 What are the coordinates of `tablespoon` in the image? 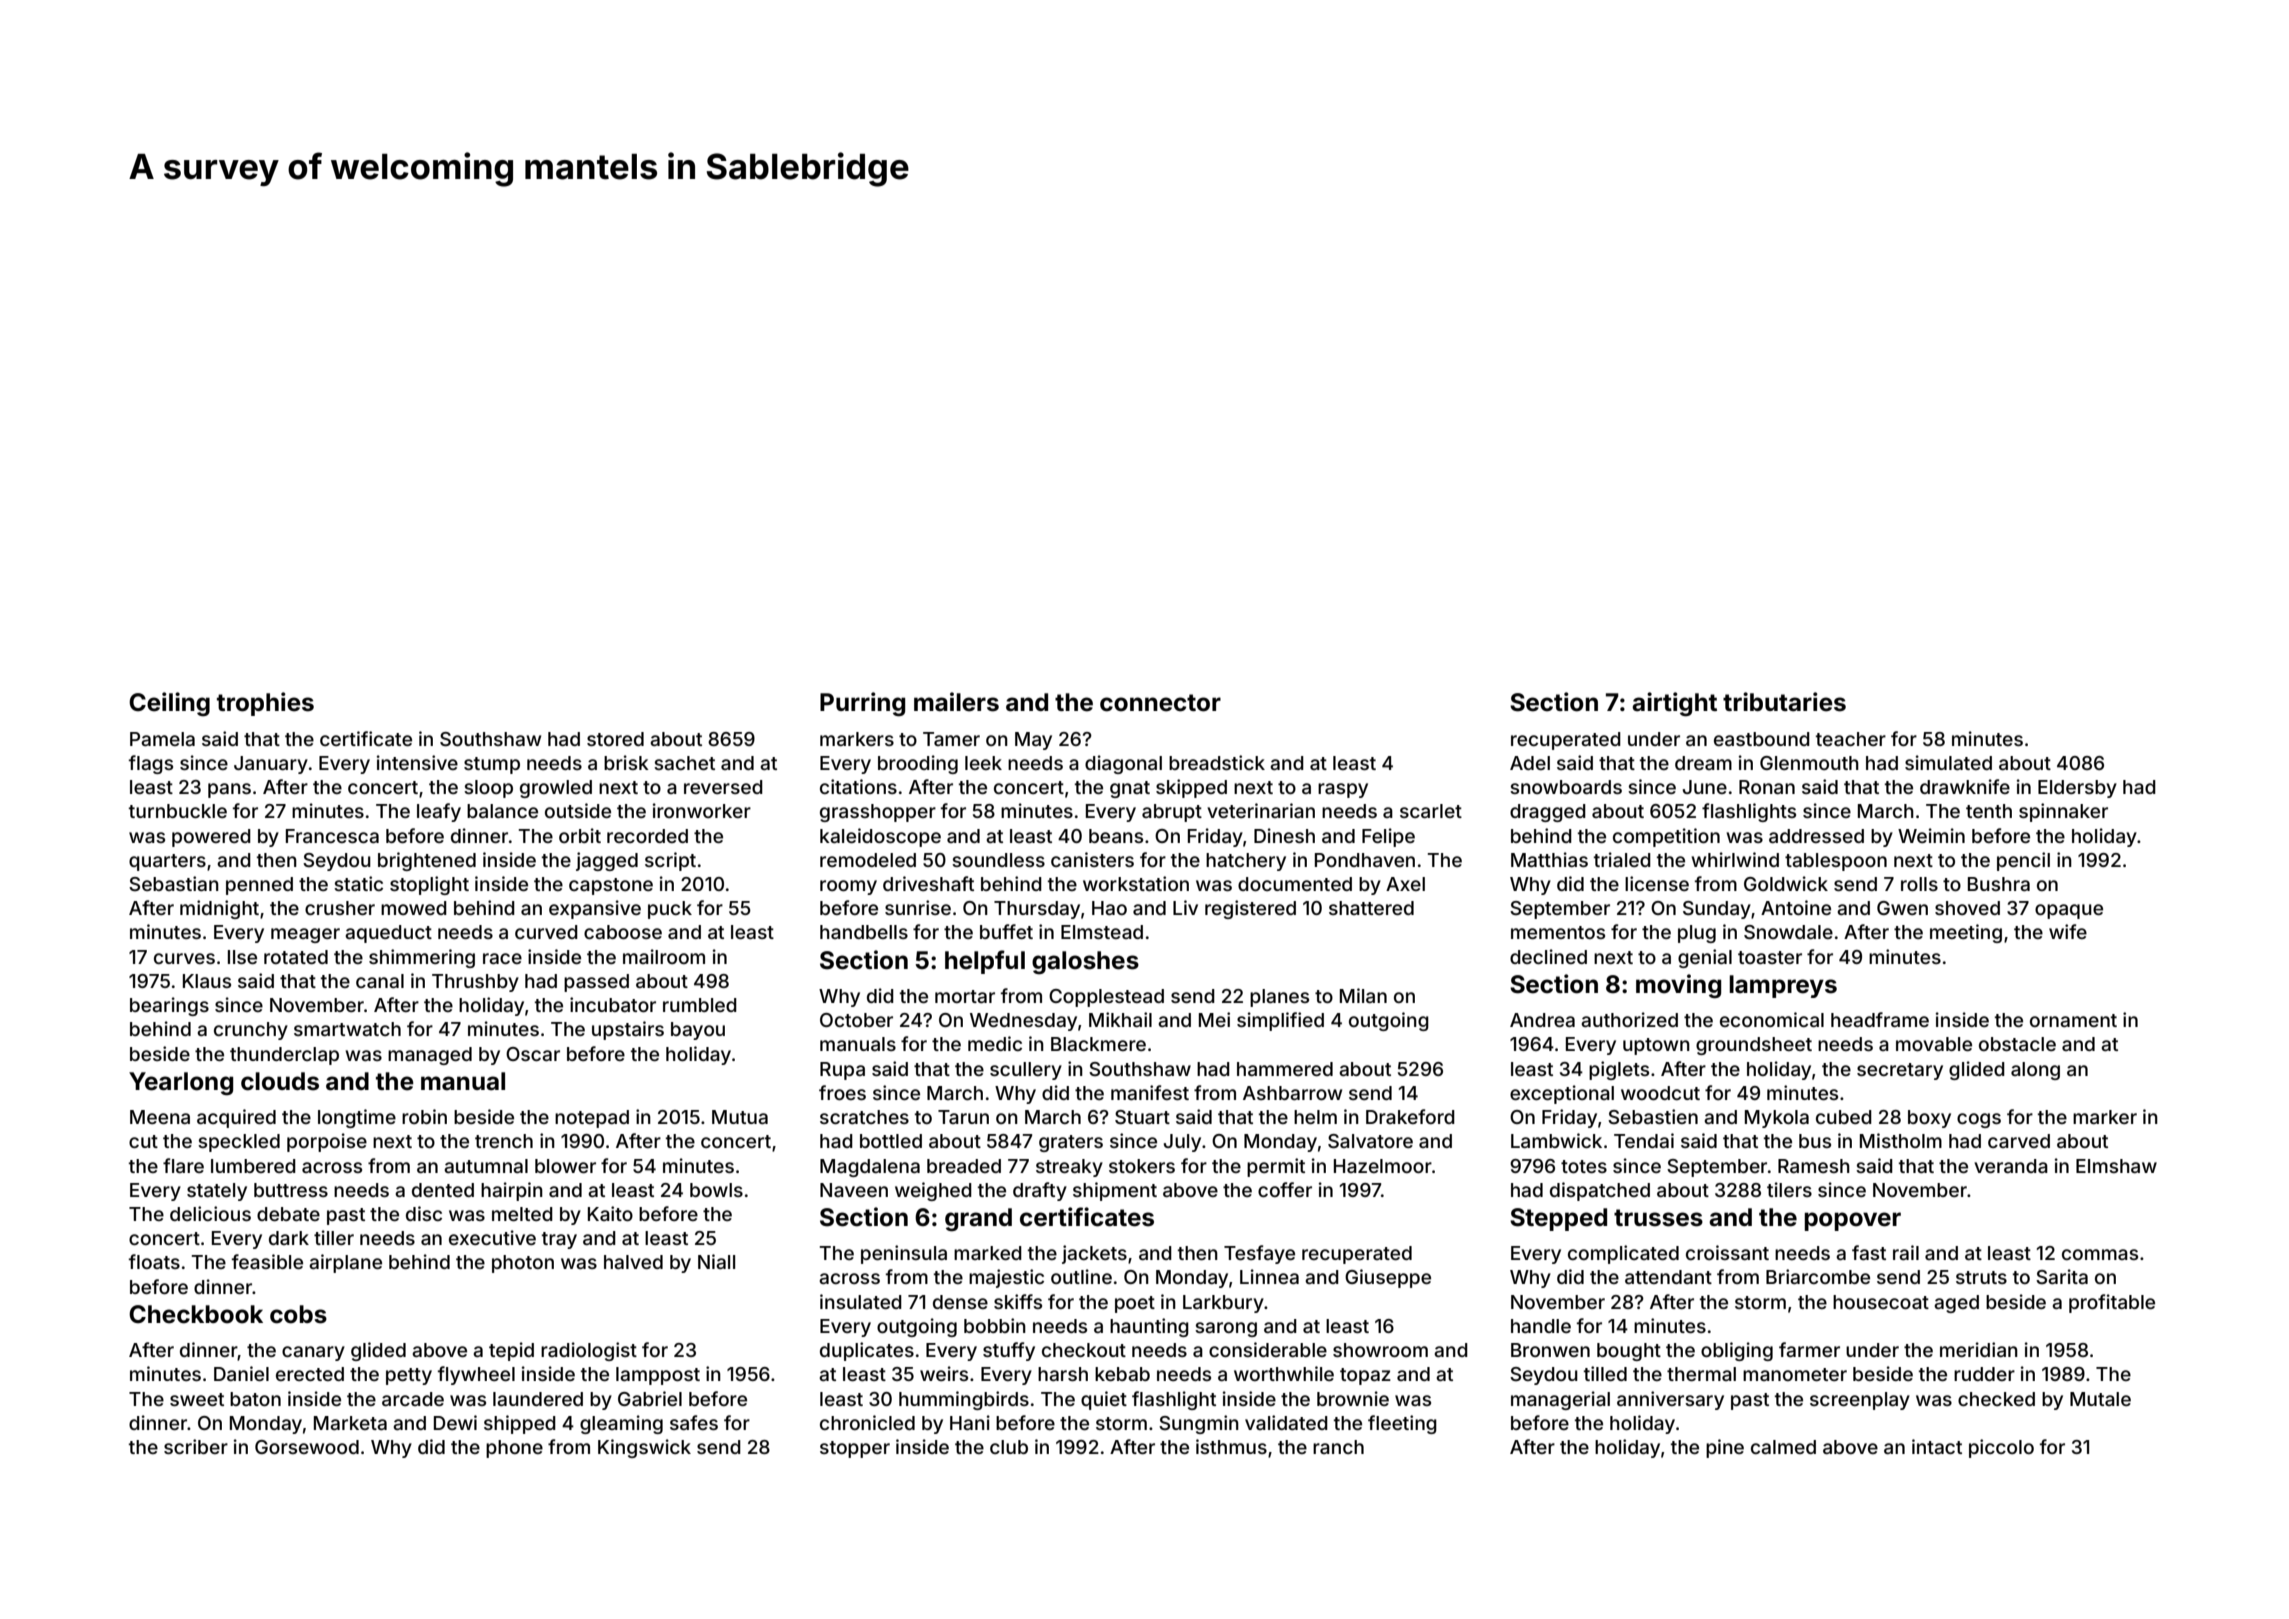 It's located at (1836, 862).
